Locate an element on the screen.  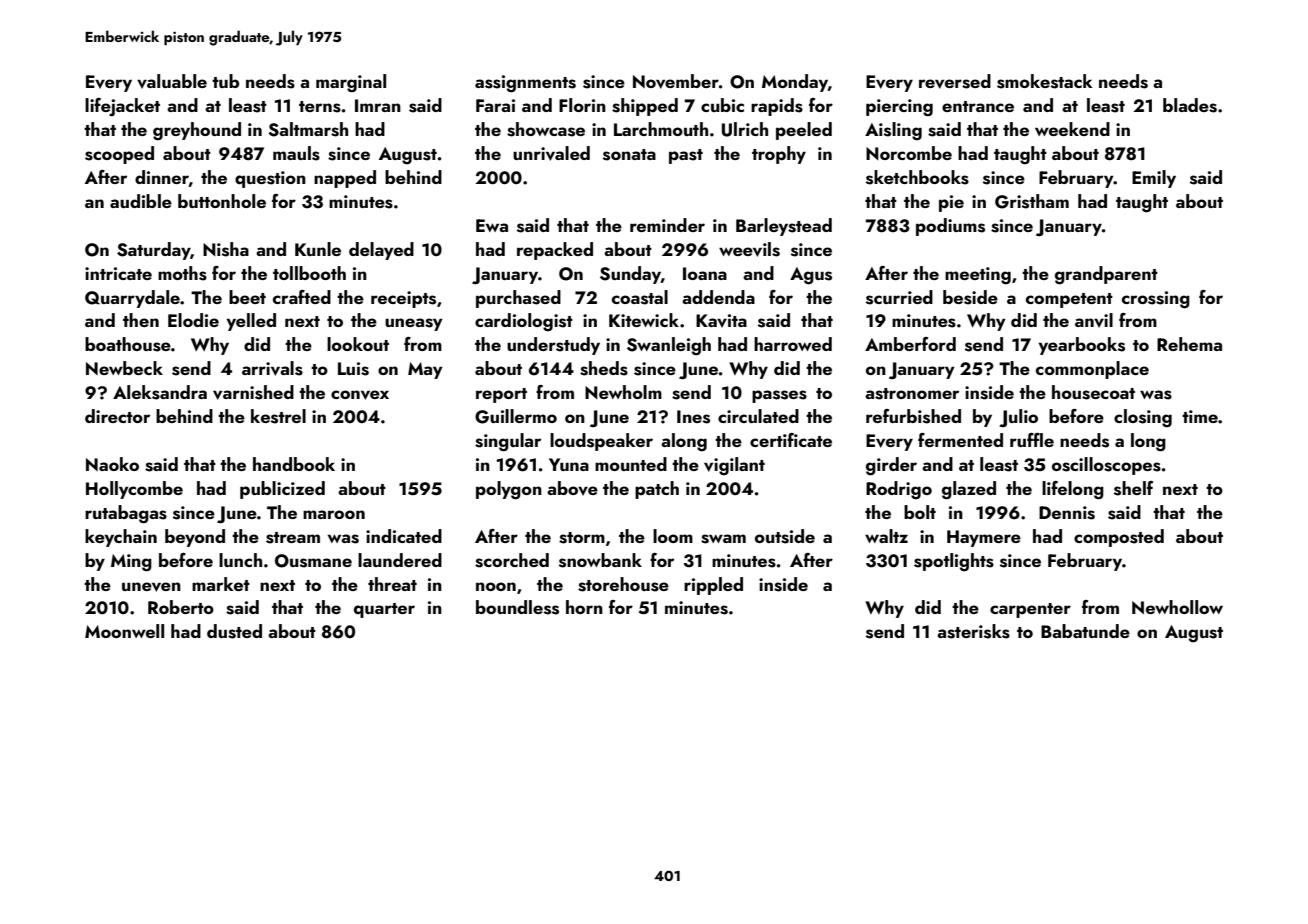
Sunday is located at coordinates (630, 275).
